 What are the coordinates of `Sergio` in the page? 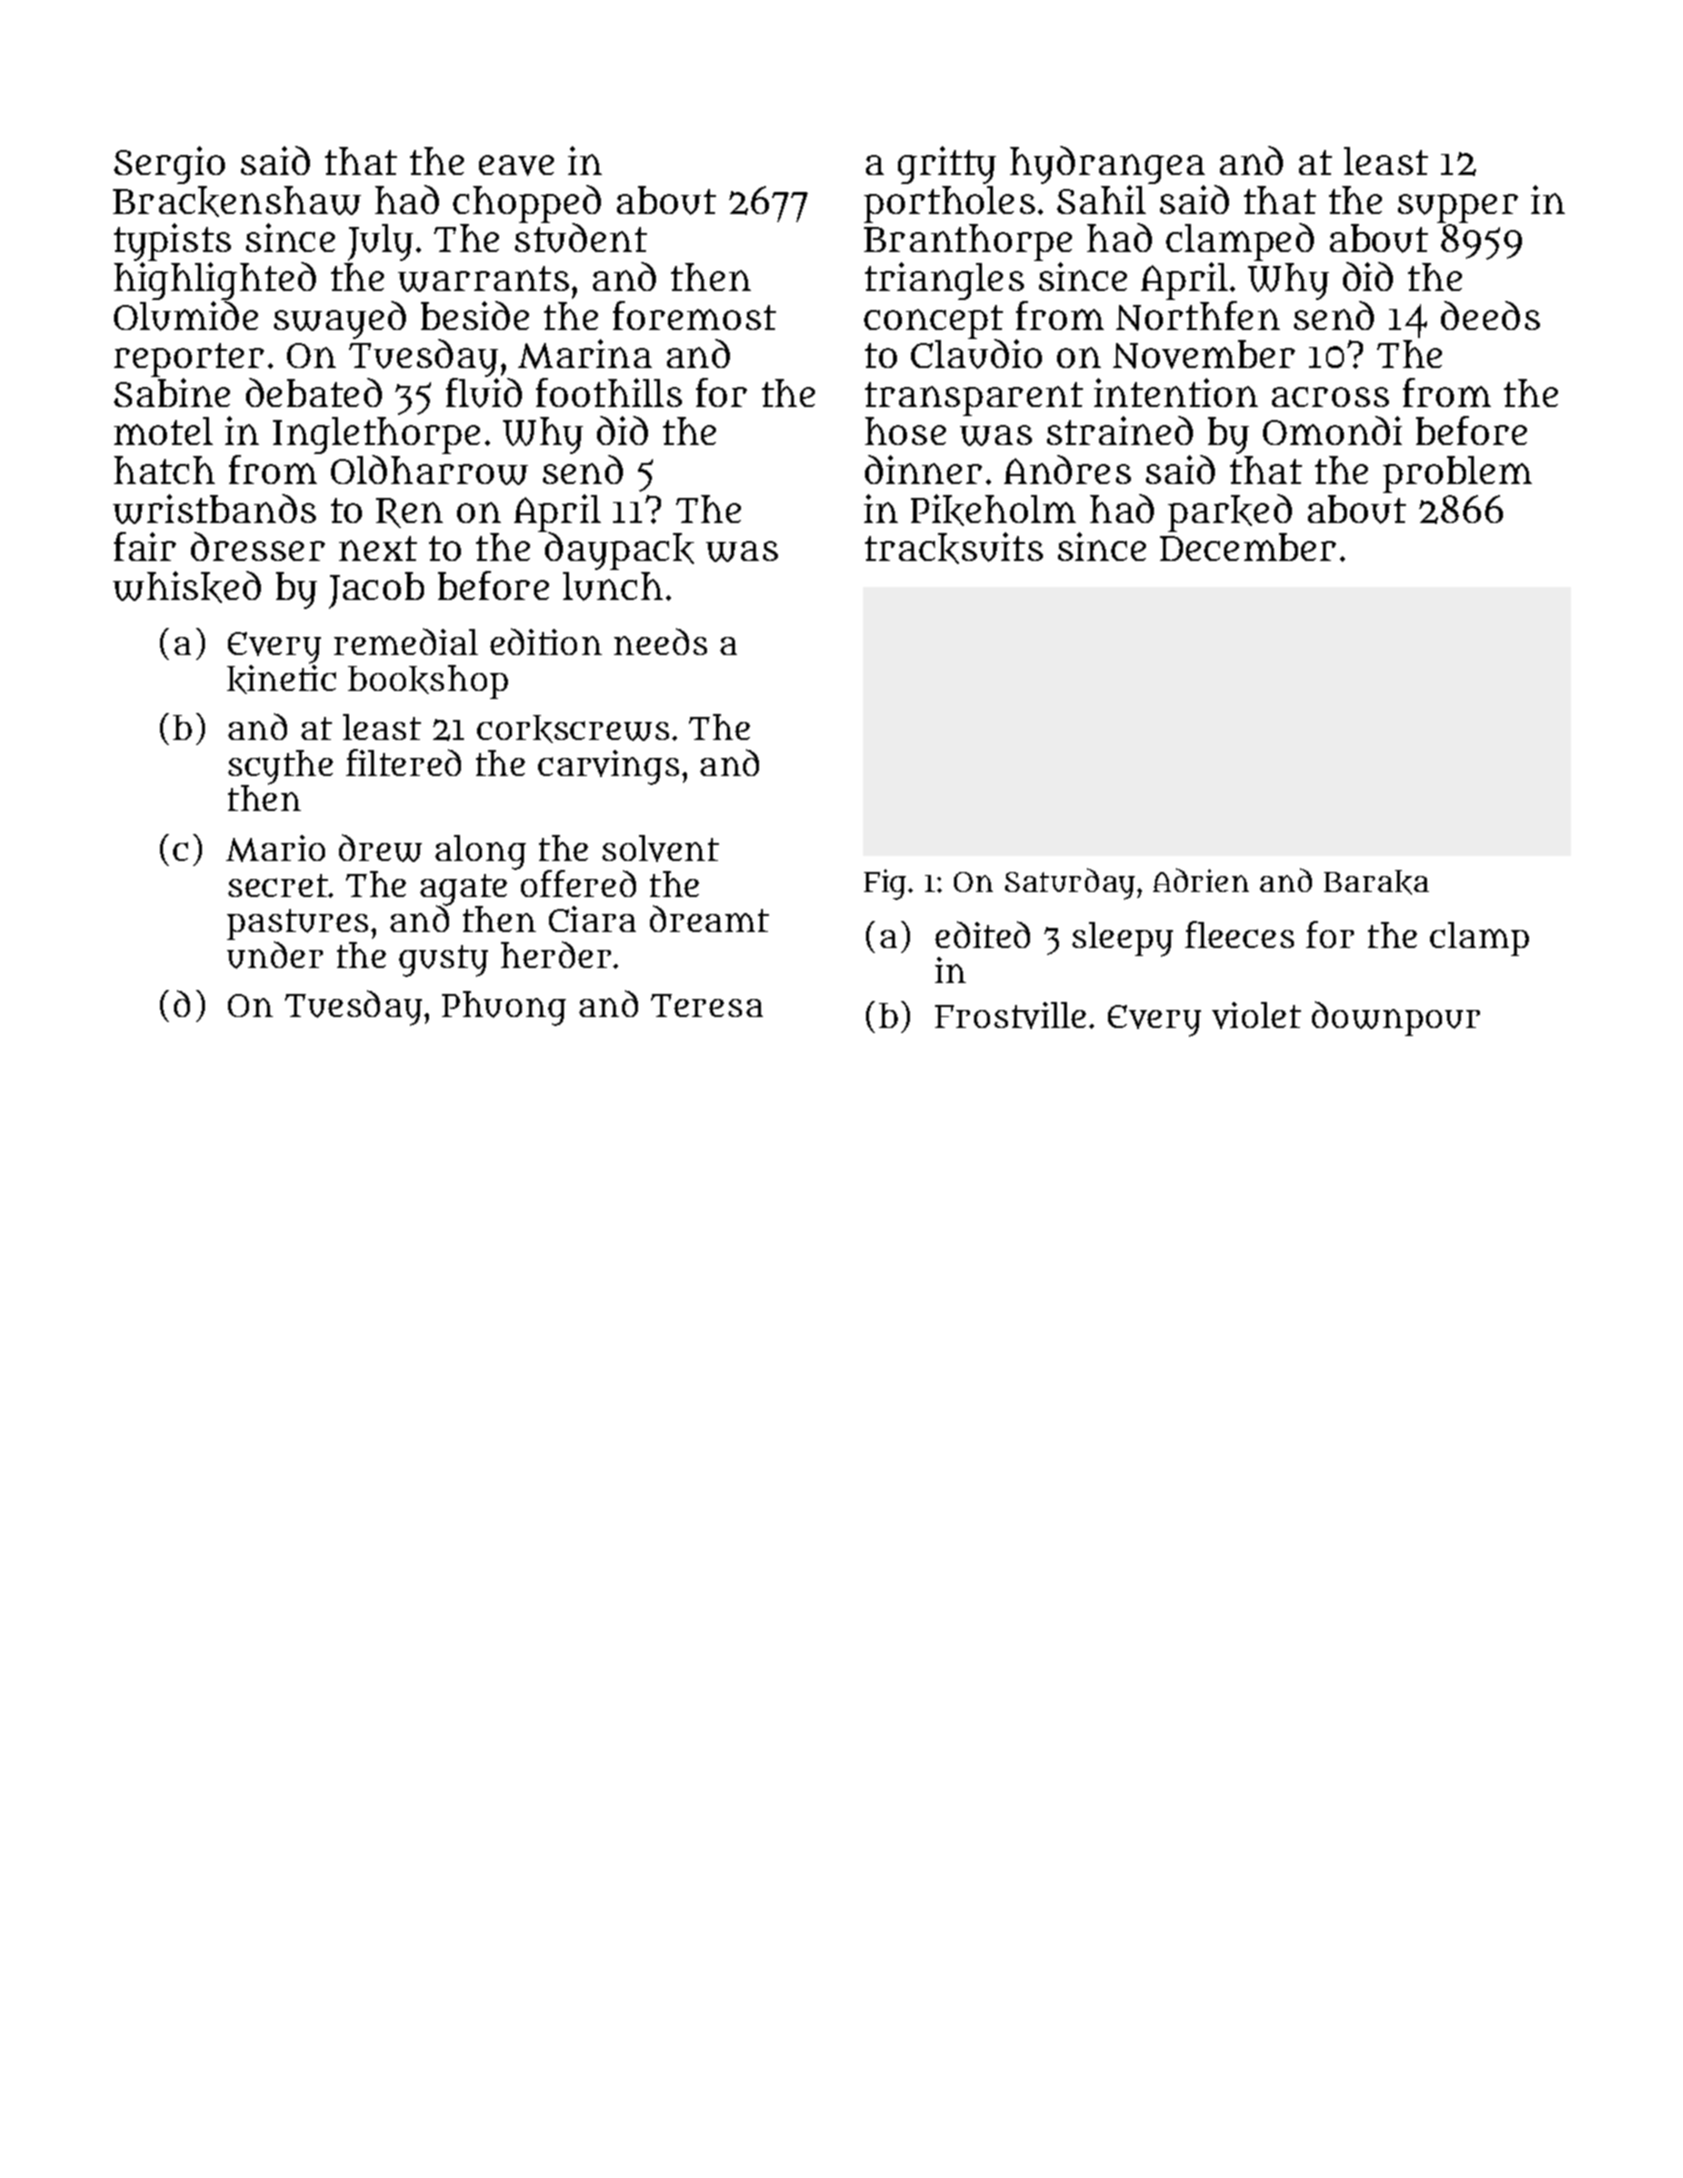 It's located at (169, 165).
